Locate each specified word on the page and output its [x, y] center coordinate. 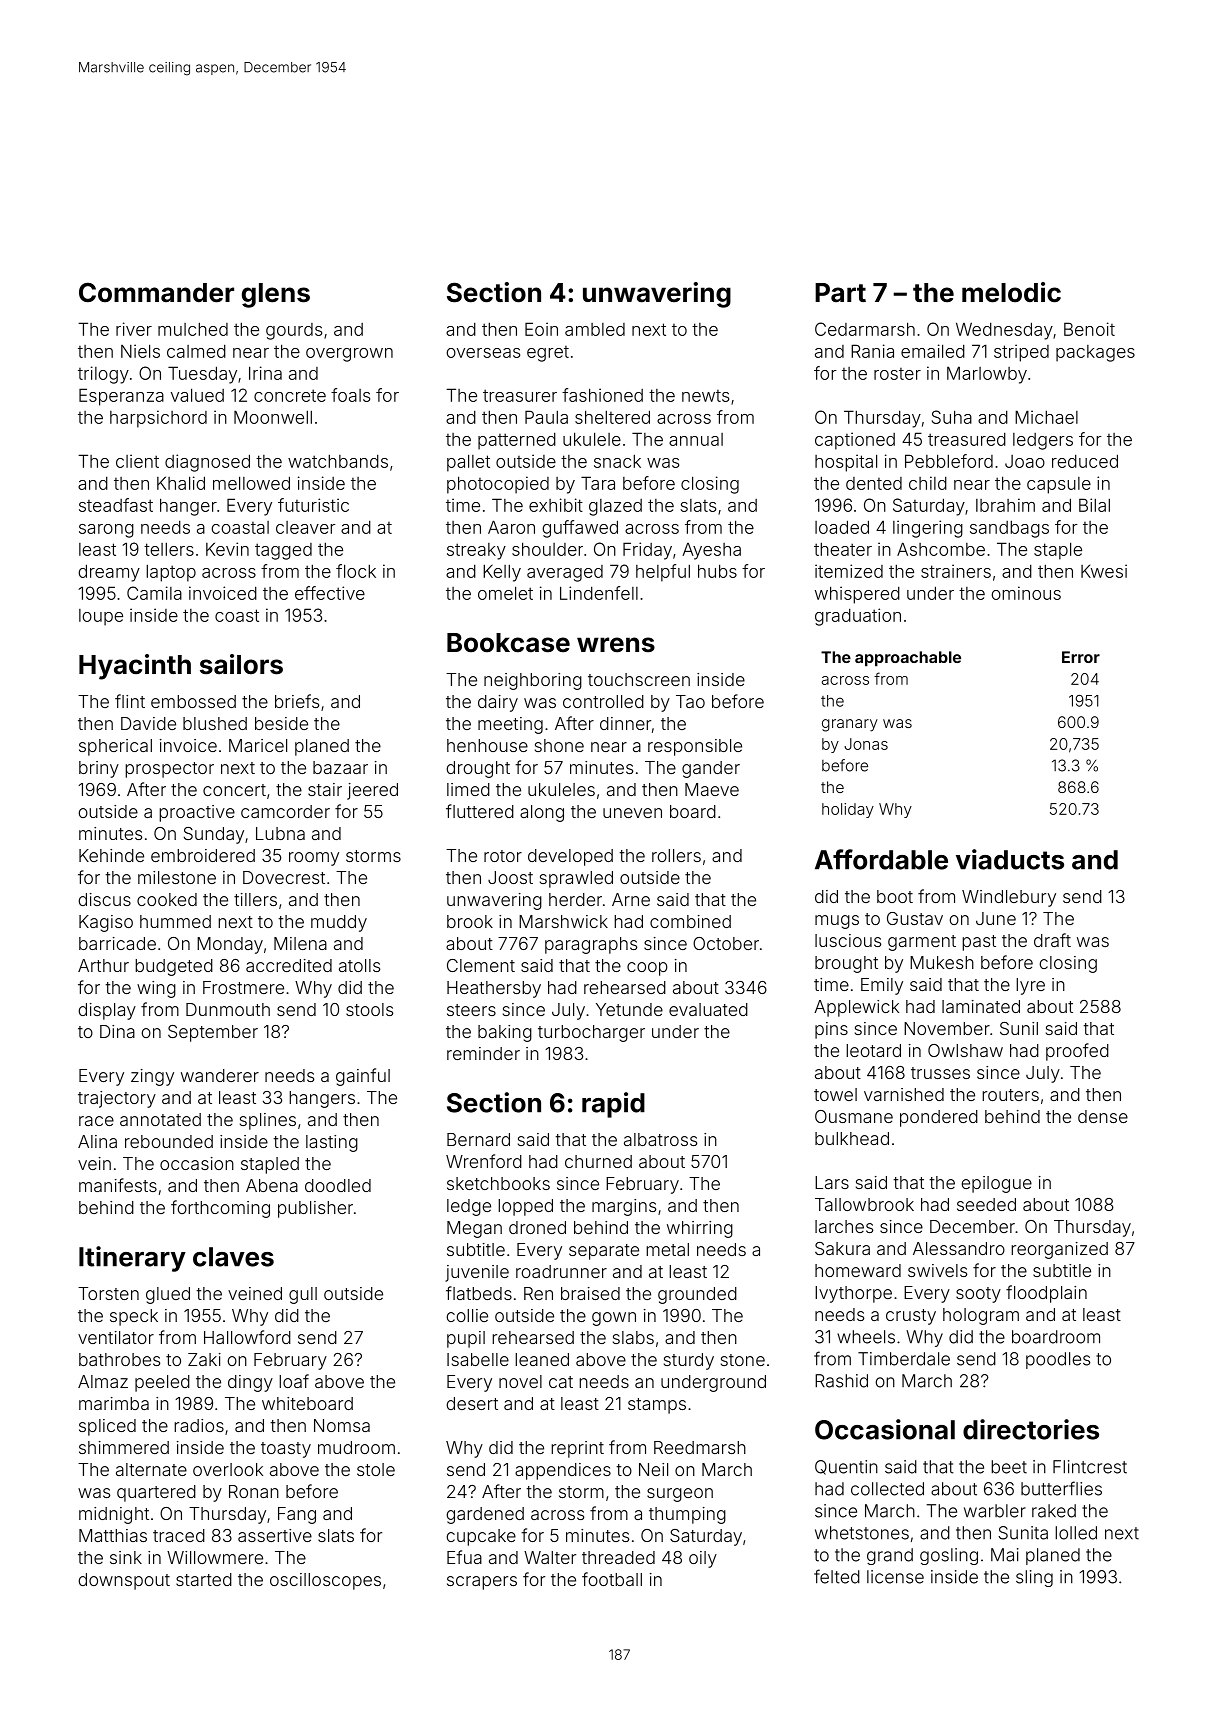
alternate [151, 1469]
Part [840, 293]
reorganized [1059, 1250]
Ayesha [711, 551]
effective [330, 593]
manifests [118, 1185]
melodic [1011, 292]
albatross [660, 1139]
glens [276, 295]
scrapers [482, 1583]
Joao [1025, 461]
